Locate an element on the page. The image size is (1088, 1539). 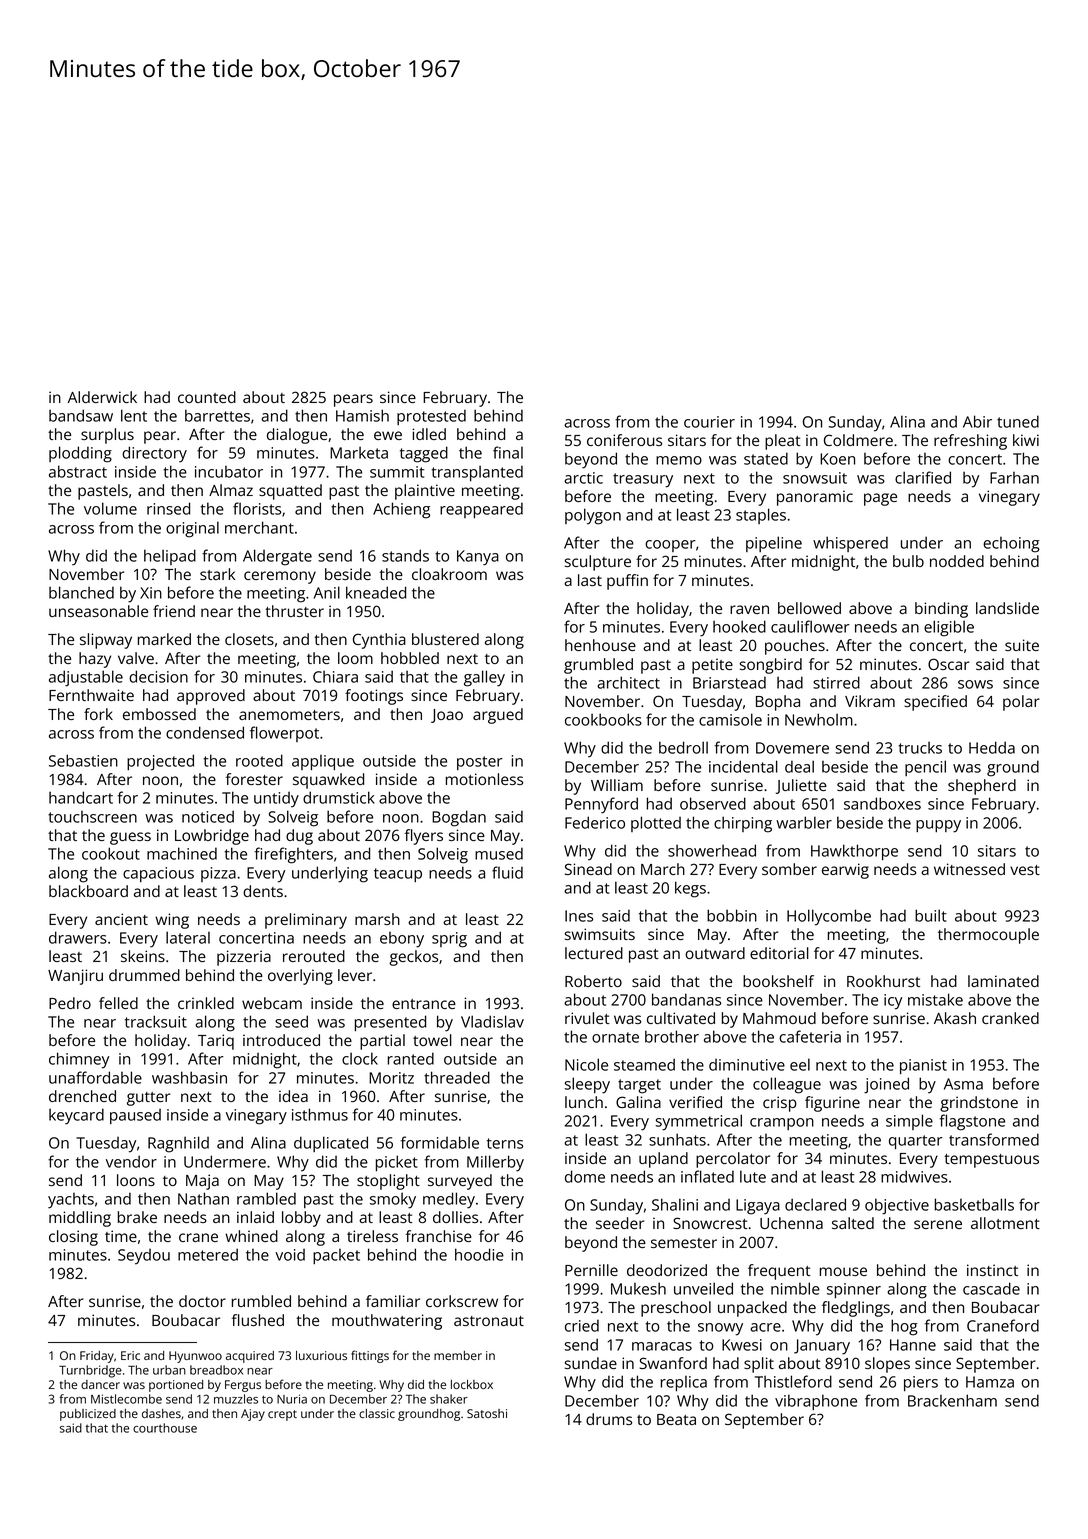
bandsaw is located at coordinates (81, 415).
